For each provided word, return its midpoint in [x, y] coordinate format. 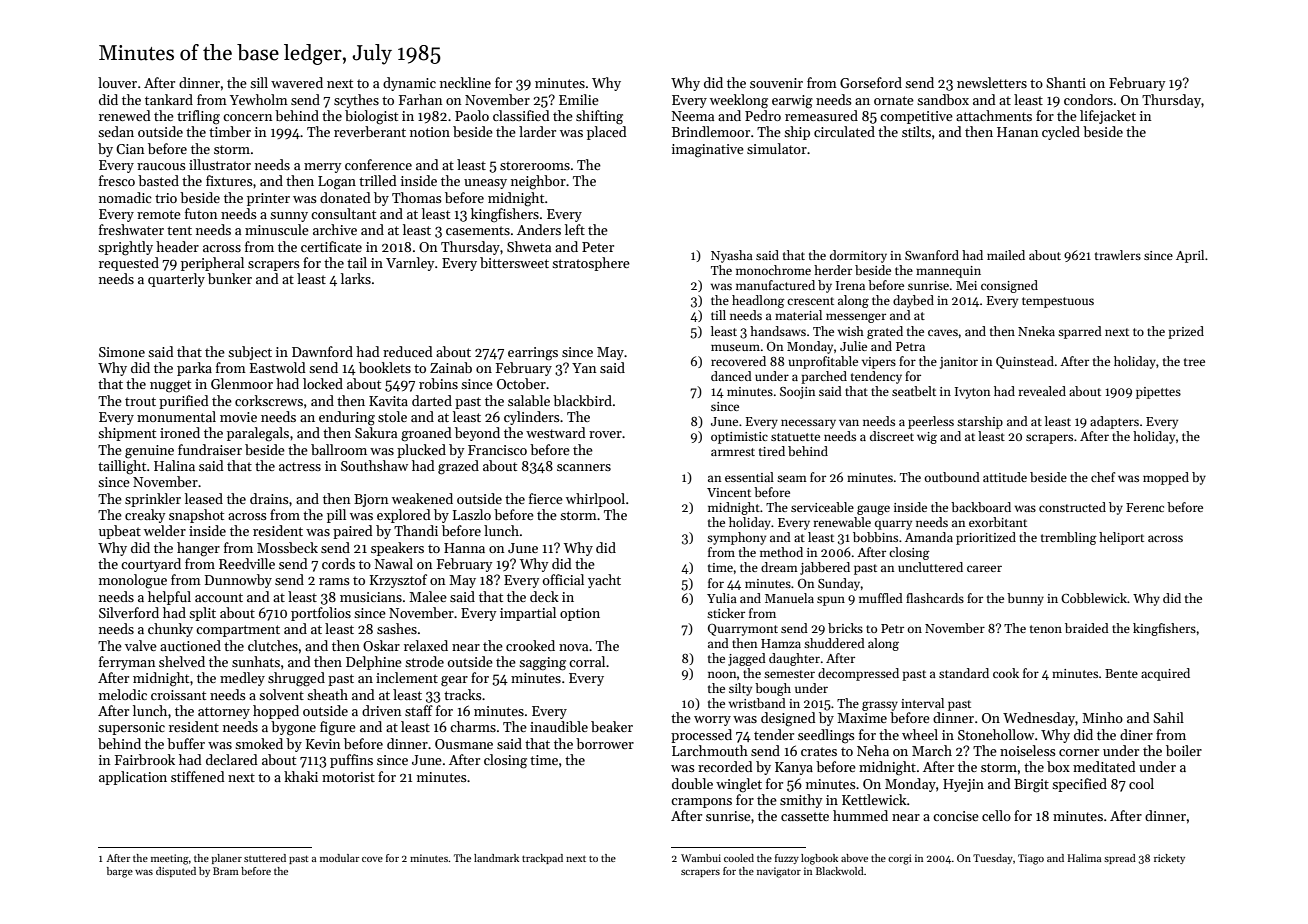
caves [943, 332]
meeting [170, 859]
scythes [356, 101]
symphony [736, 538]
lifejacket [1108, 117]
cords [338, 563]
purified [184, 402]
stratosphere [591, 264]
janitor [959, 363]
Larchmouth [710, 750]
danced [731, 376]
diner [1136, 734]
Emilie [579, 99]
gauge [873, 510]
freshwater [131, 229]
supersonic [131, 728]
